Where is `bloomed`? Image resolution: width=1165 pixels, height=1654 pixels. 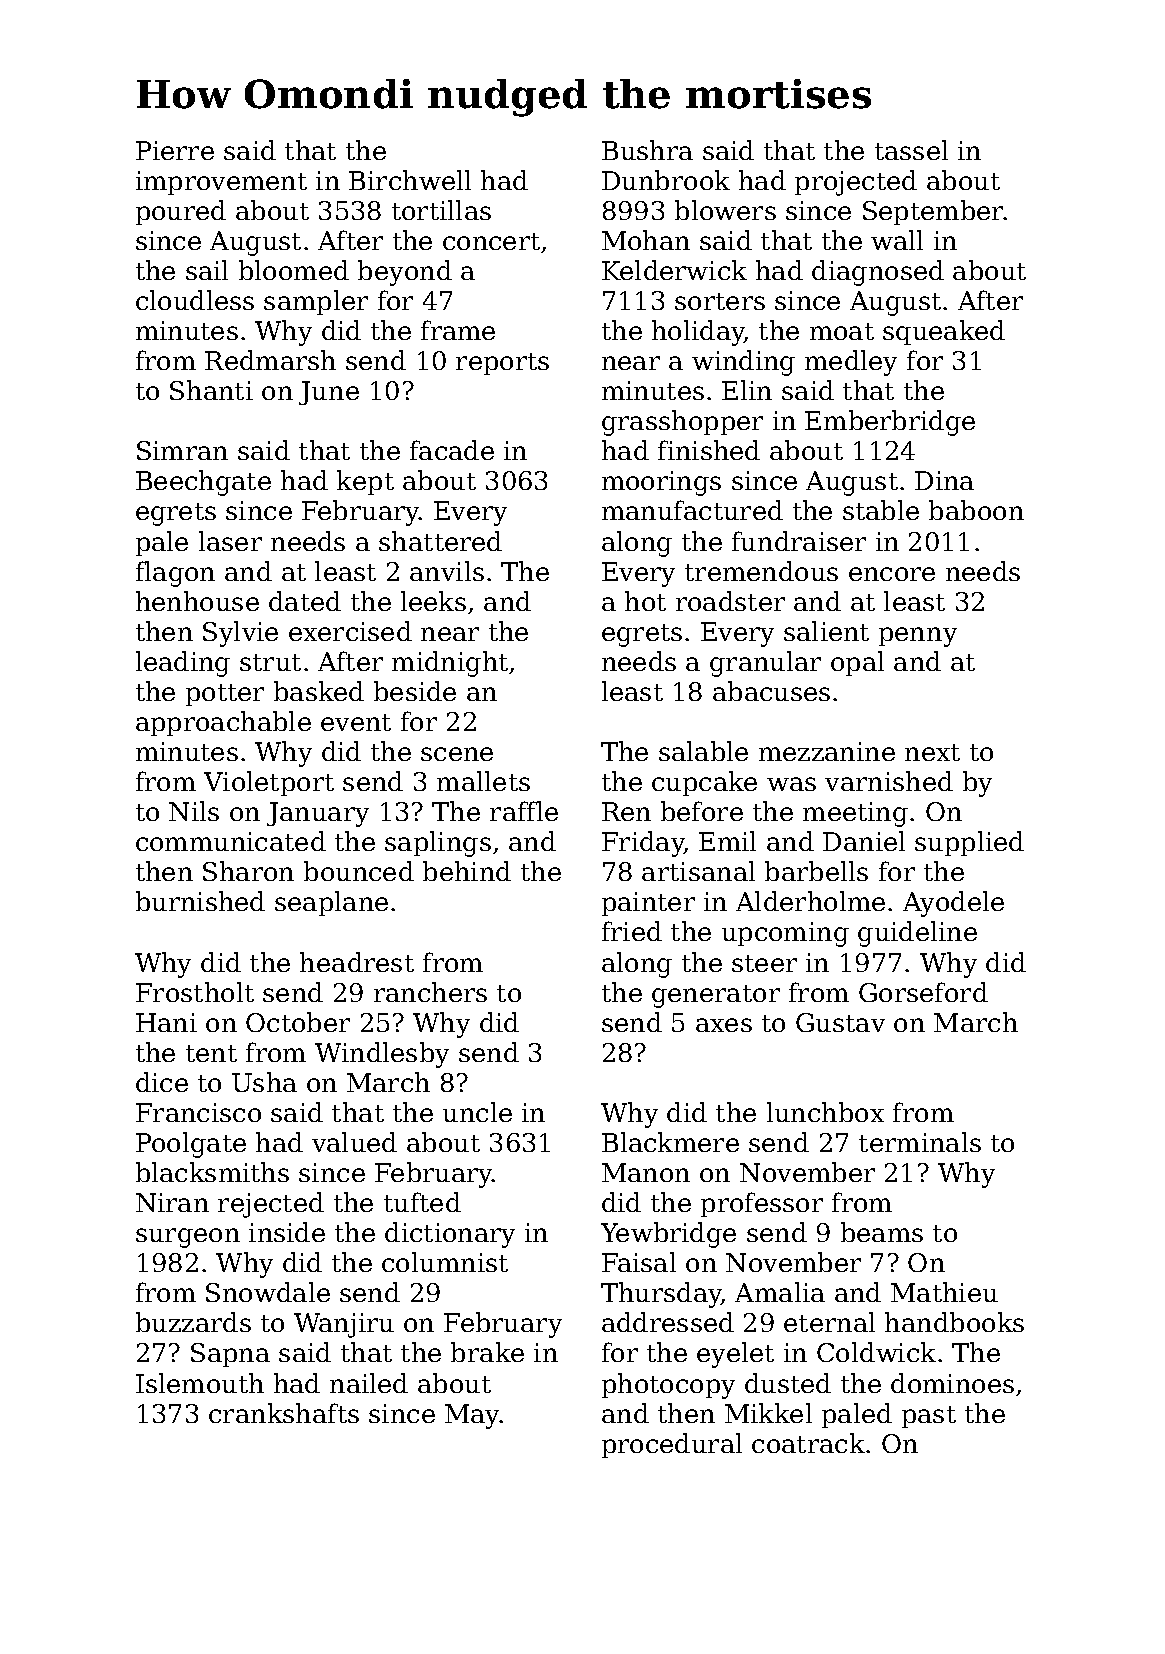
bloomed is located at coordinates (294, 270).
